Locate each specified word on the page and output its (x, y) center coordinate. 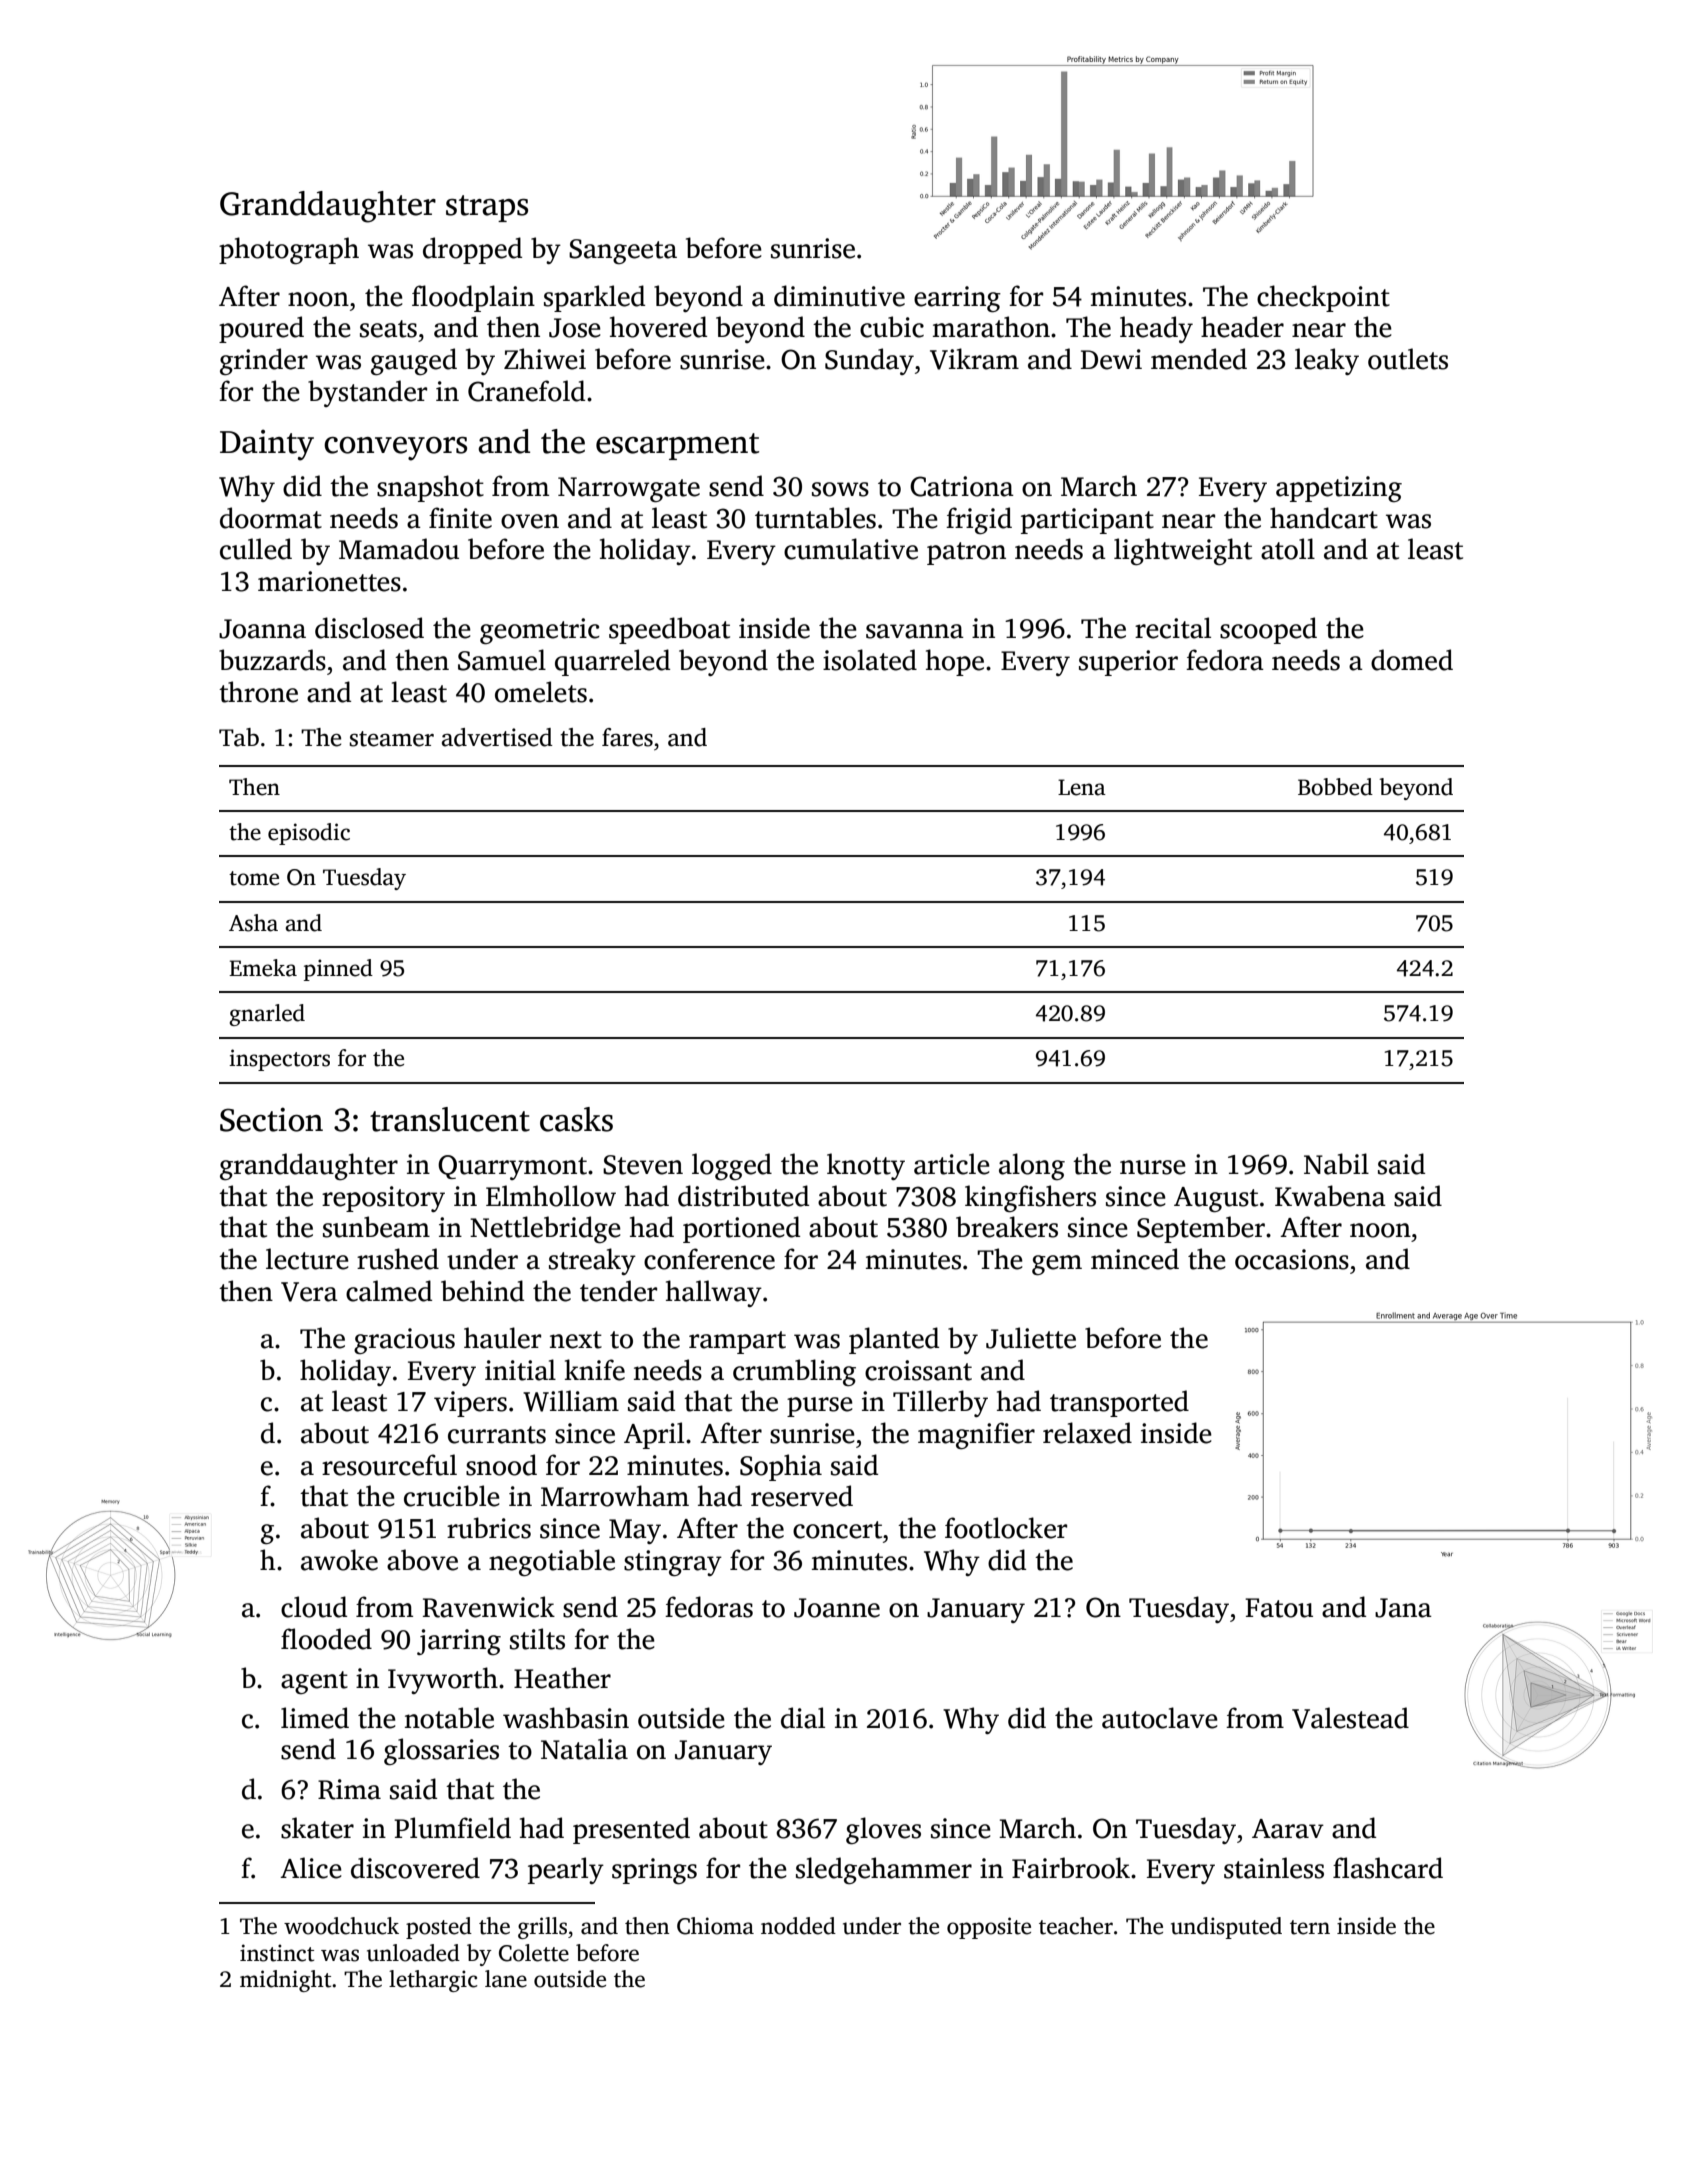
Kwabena (1330, 1196)
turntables (815, 518)
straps (487, 208)
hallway (714, 1293)
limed (315, 1718)
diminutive (839, 296)
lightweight (1183, 551)
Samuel (502, 660)
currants (497, 1435)
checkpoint (1323, 298)
